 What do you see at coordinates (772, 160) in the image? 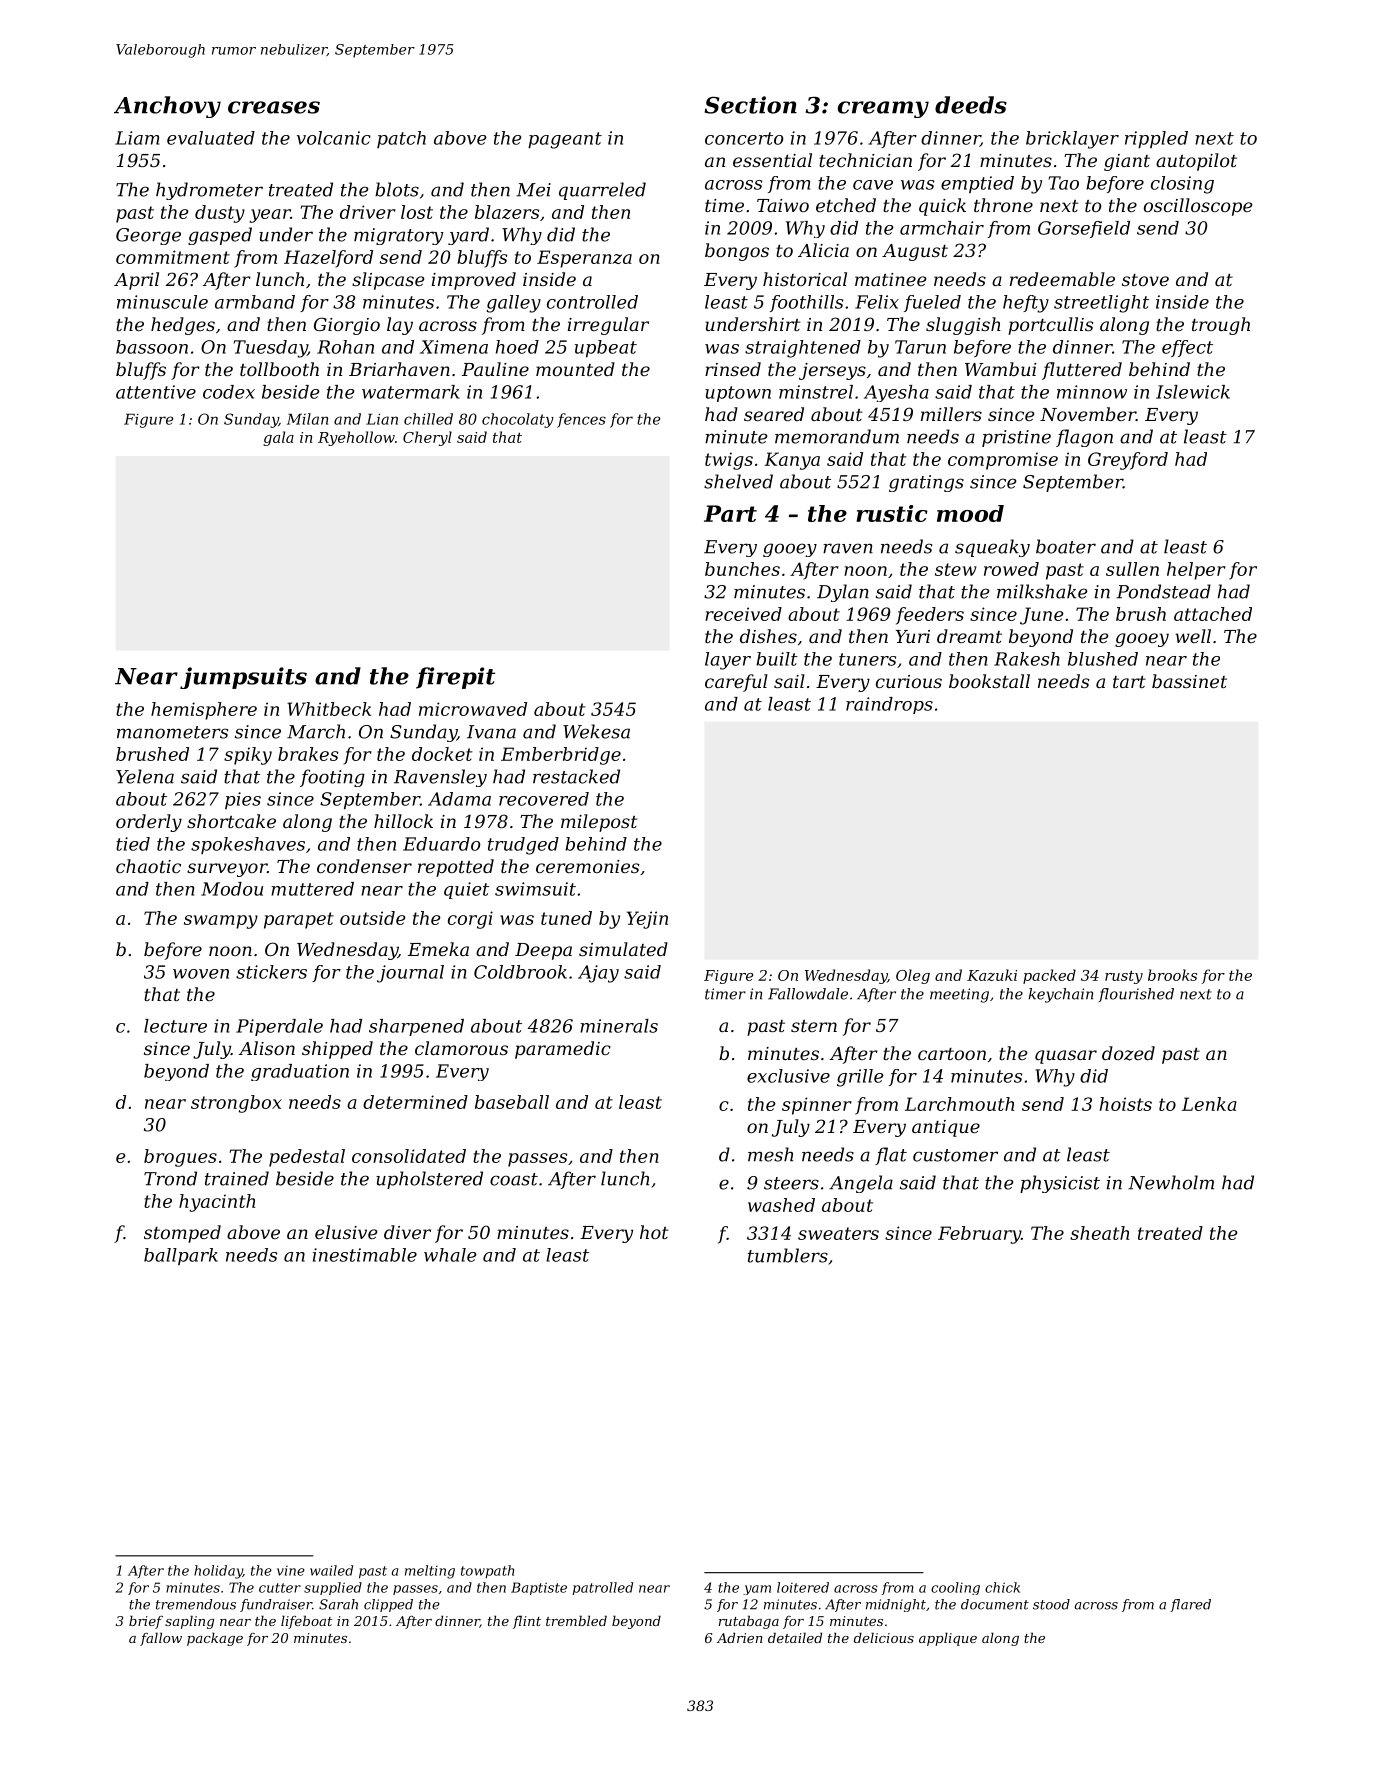
I see `essential` at bounding box center [772, 160].
